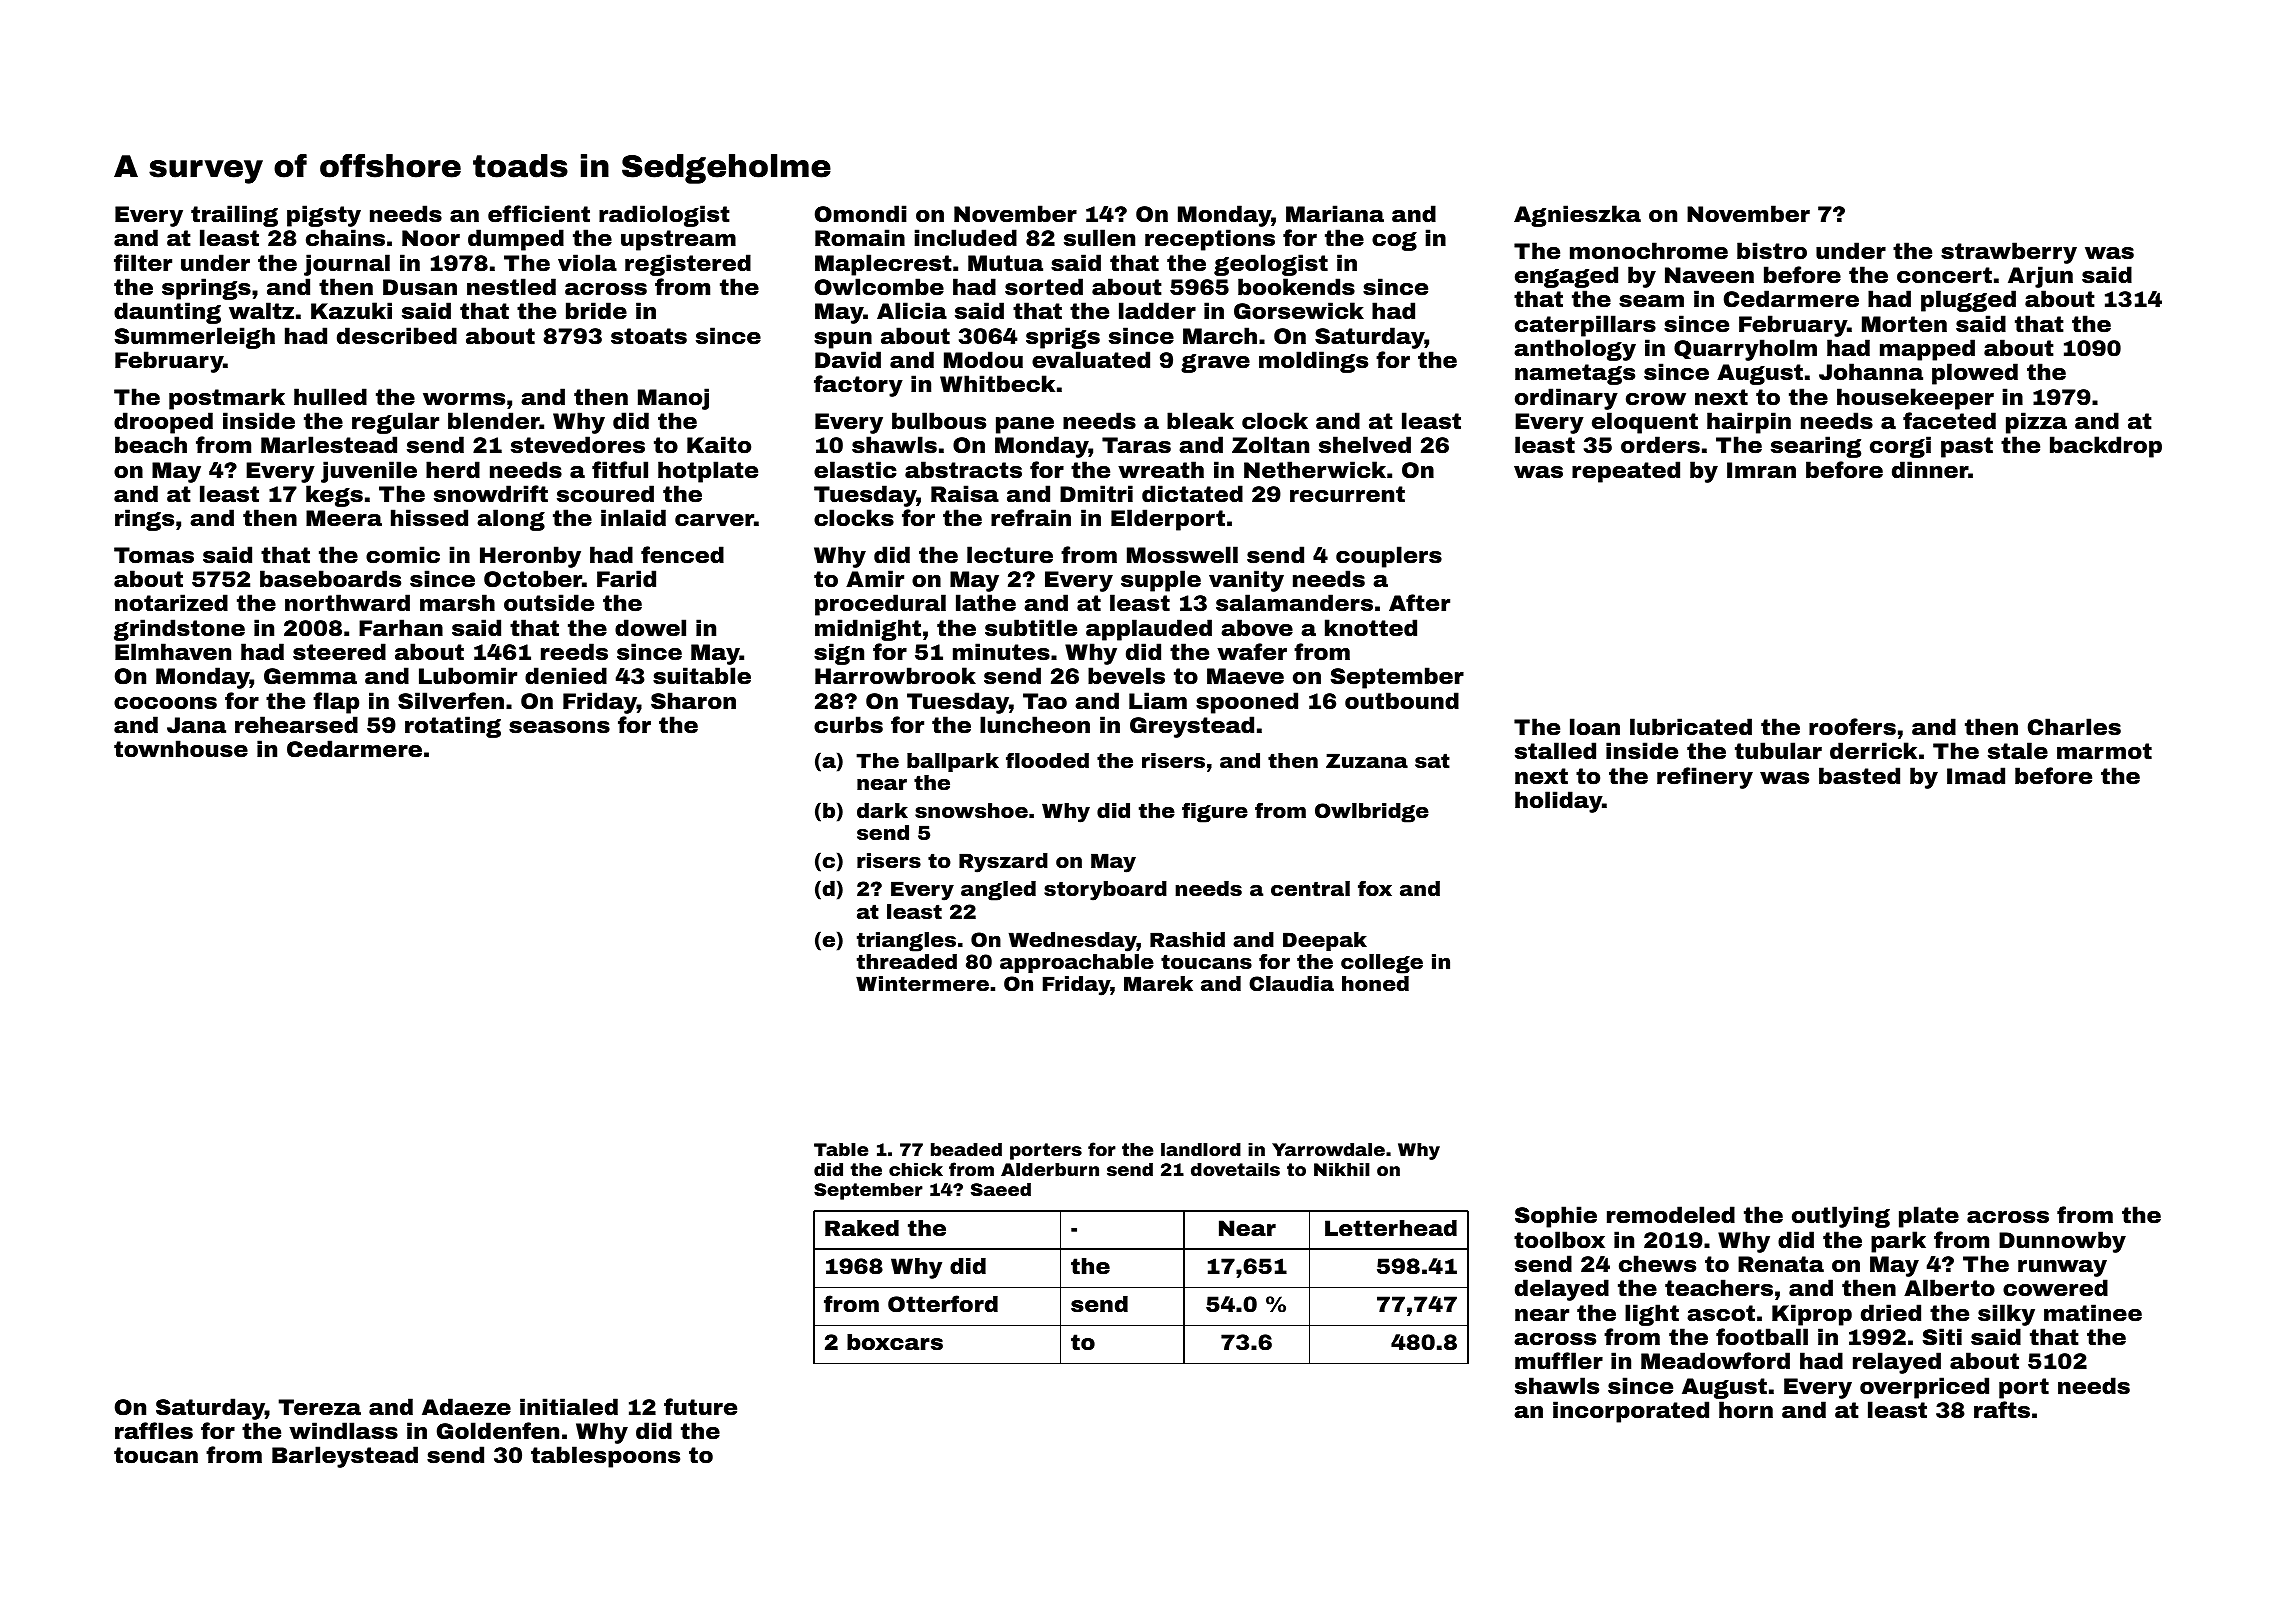 The image size is (2282, 1614). What do you see at coordinates (345, 1457) in the screenshot?
I see `Barleystead` at bounding box center [345, 1457].
